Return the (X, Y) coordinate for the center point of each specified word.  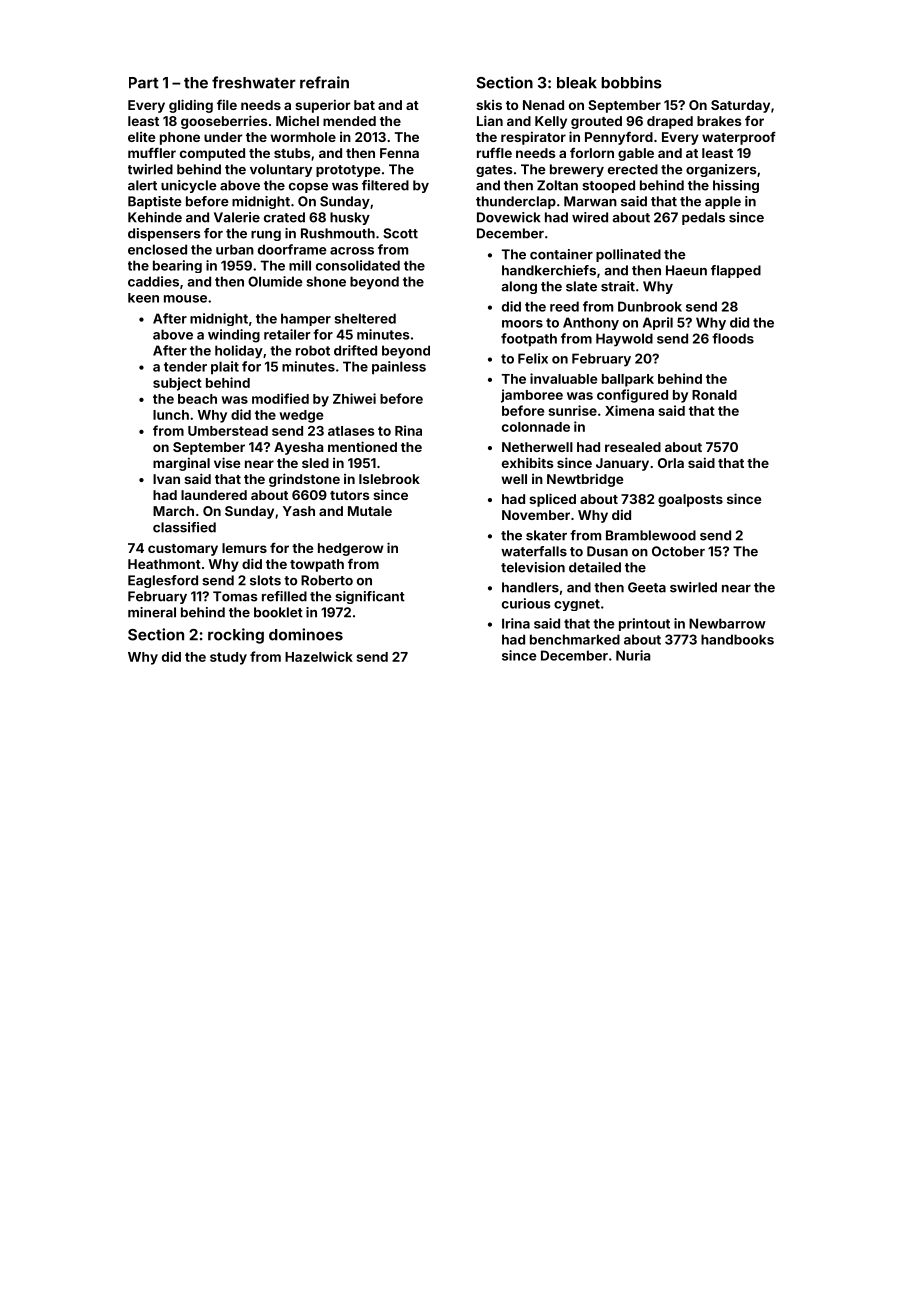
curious (526, 603)
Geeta (647, 587)
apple (723, 202)
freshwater (254, 82)
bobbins (631, 82)
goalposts (690, 500)
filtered (385, 185)
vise (227, 462)
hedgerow (351, 549)
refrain (324, 82)
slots (265, 580)
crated (284, 217)
